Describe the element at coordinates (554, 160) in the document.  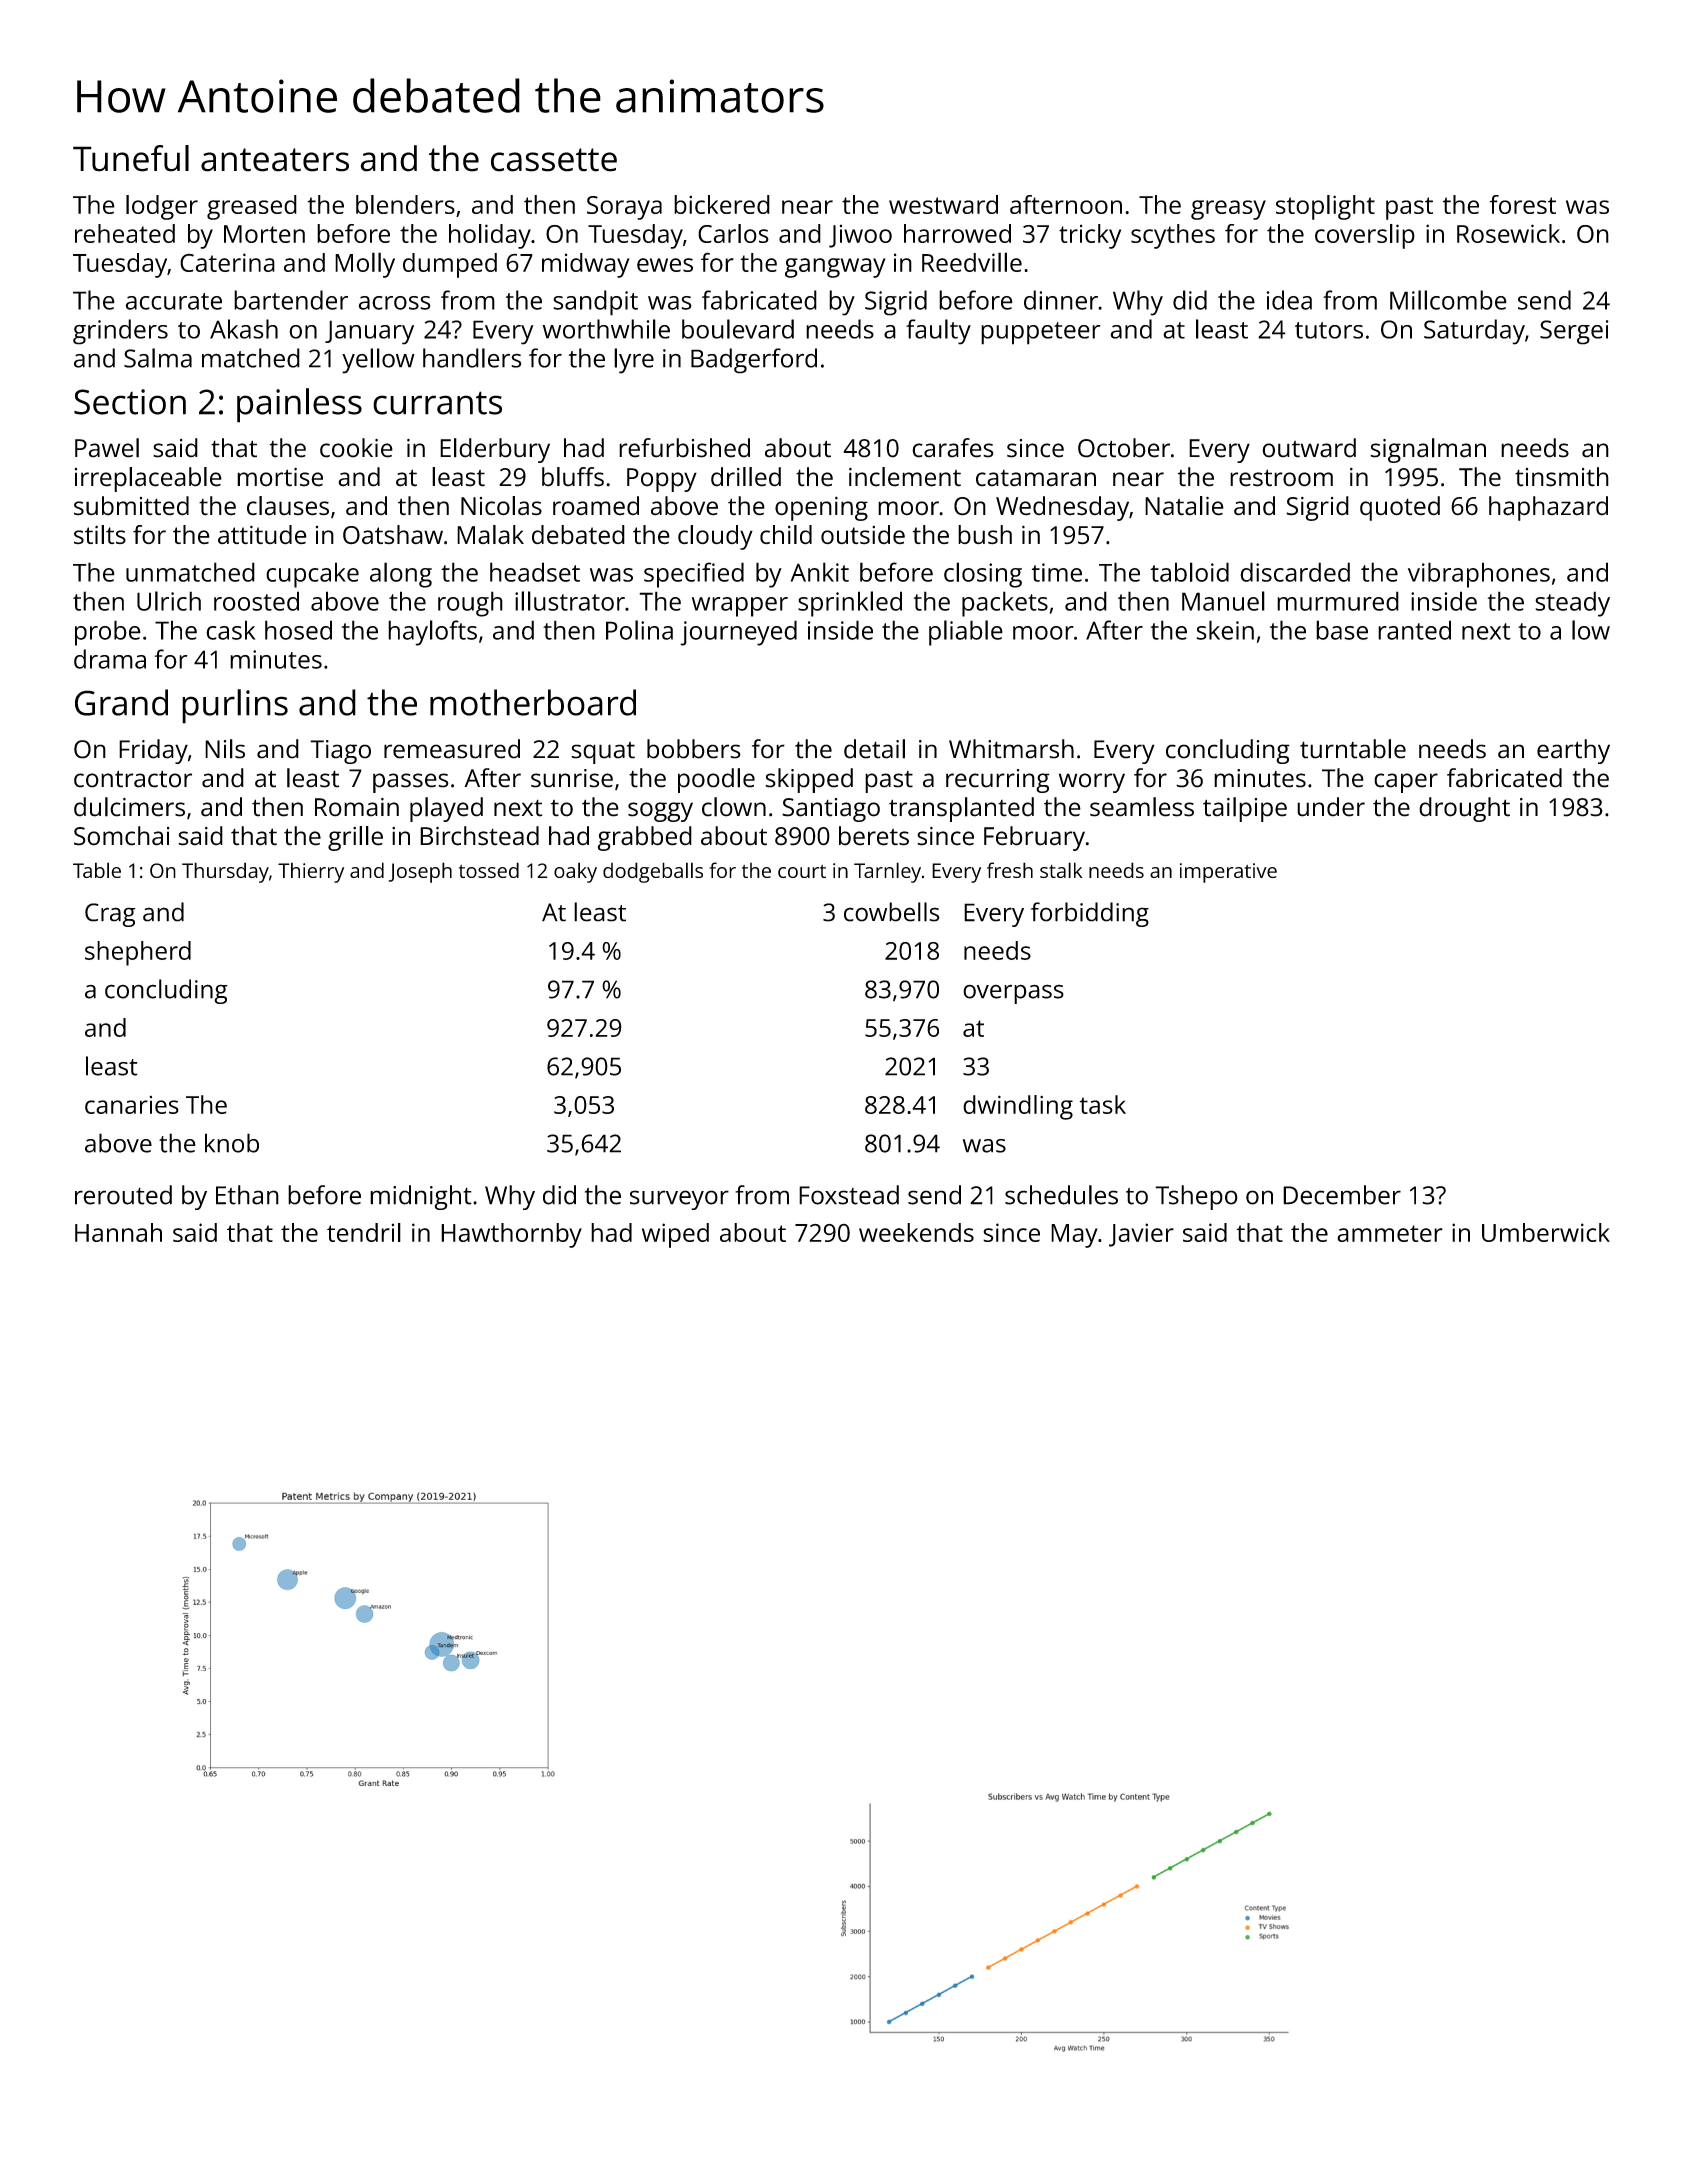
I see `cassette` at that location.
